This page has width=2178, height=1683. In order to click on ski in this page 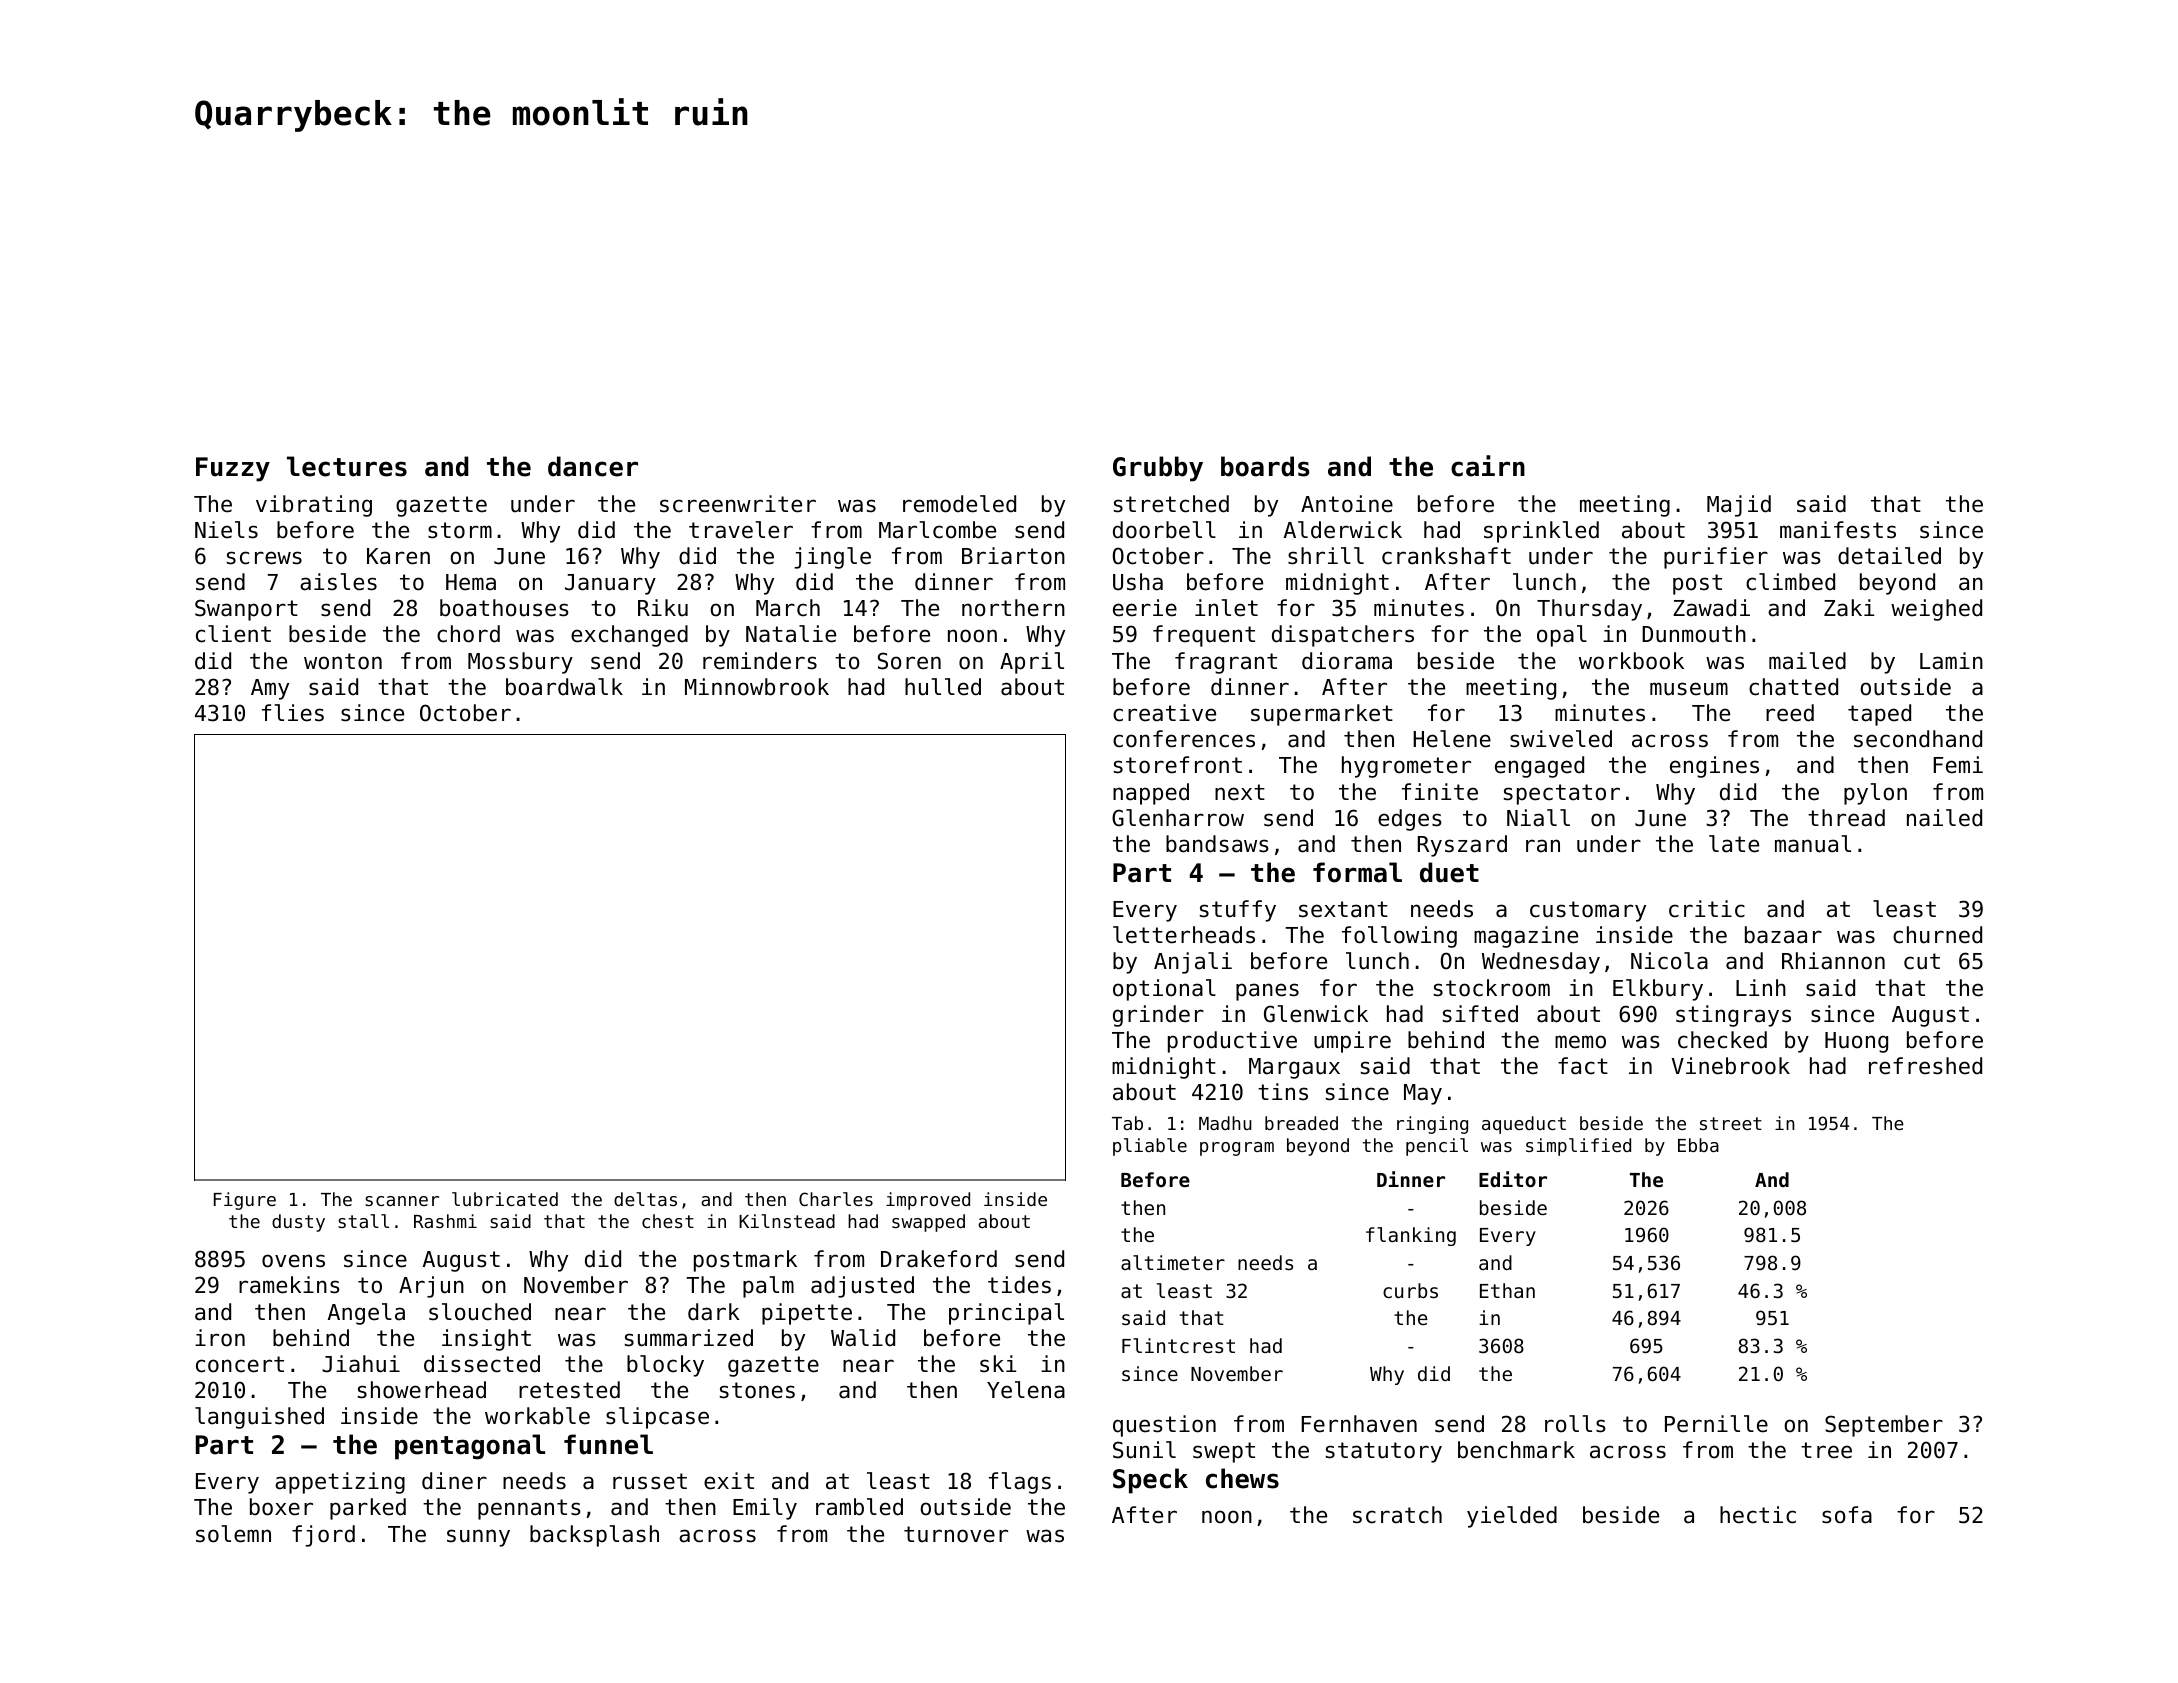, I will do `click(998, 1364)`.
